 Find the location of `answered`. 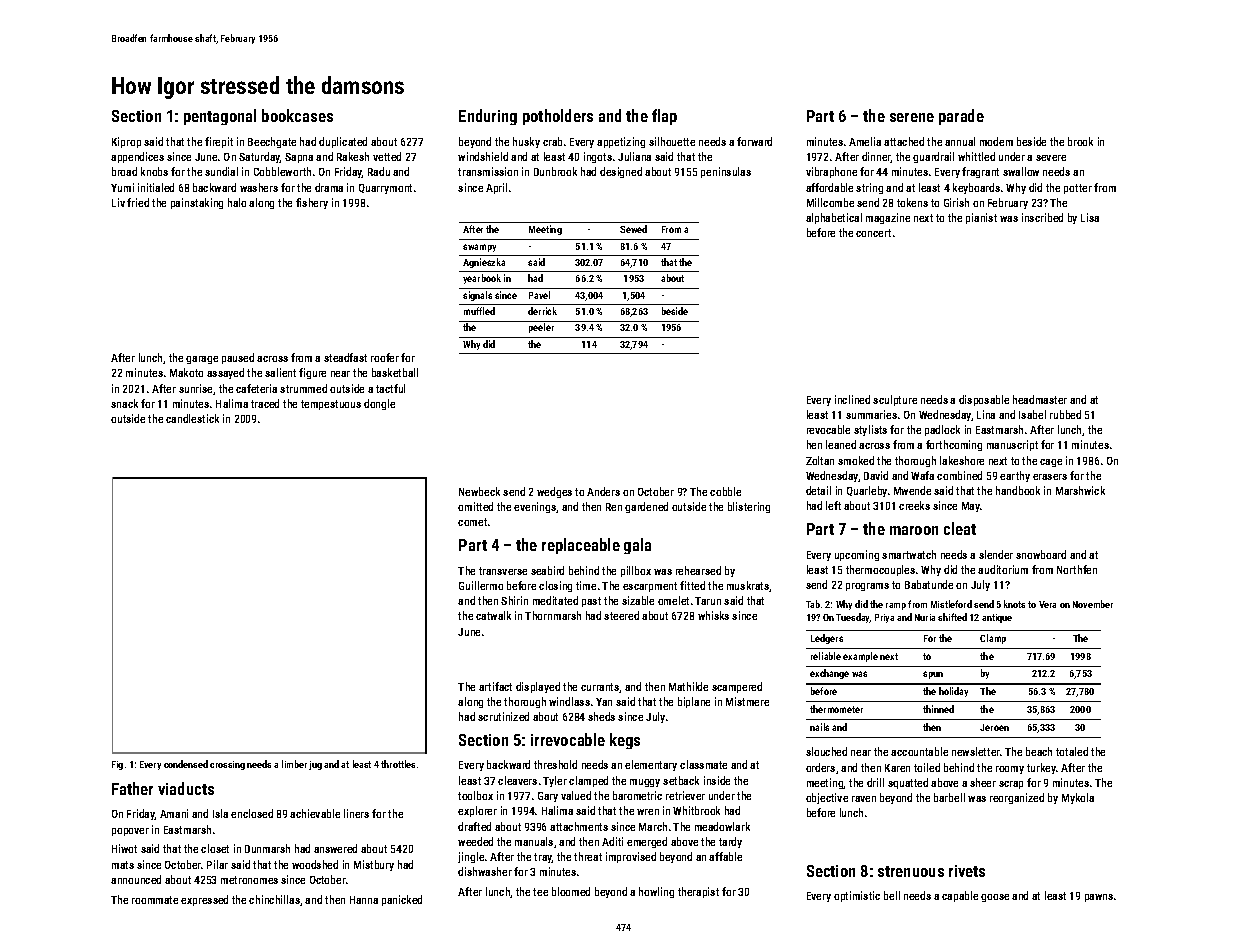

answered is located at coordinates (335, 848).
